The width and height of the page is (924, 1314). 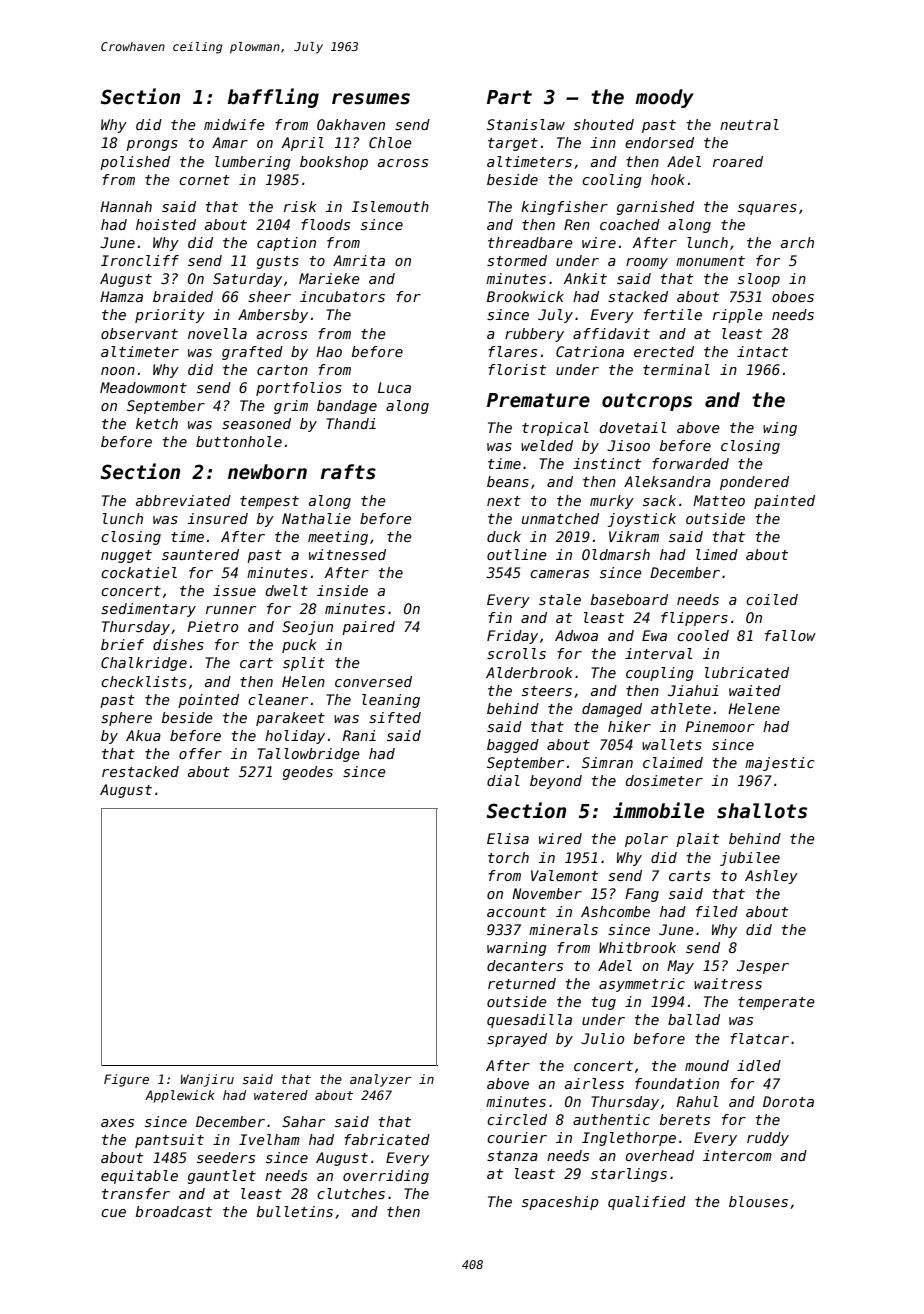 I want to click on spaceship, so click(x=560, y=1203).
